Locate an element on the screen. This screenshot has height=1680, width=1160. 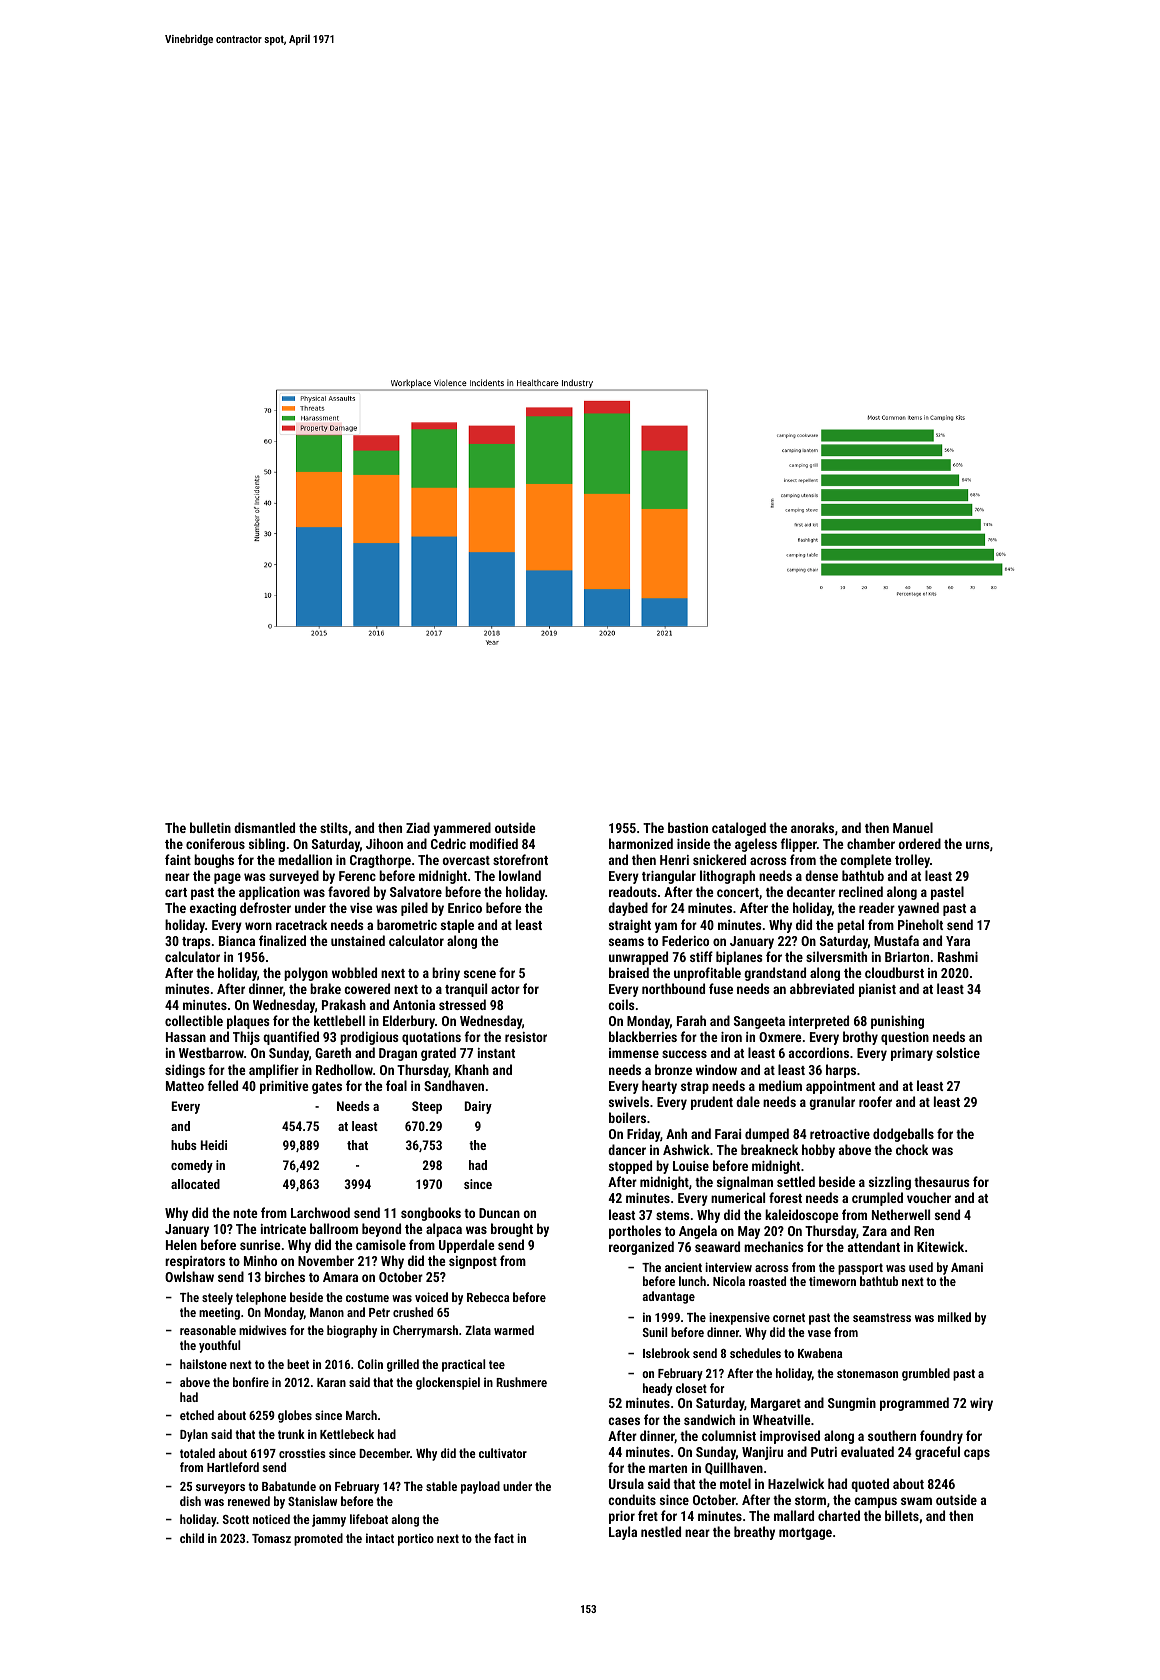
allocated is located at coordinates (195, 1184).
